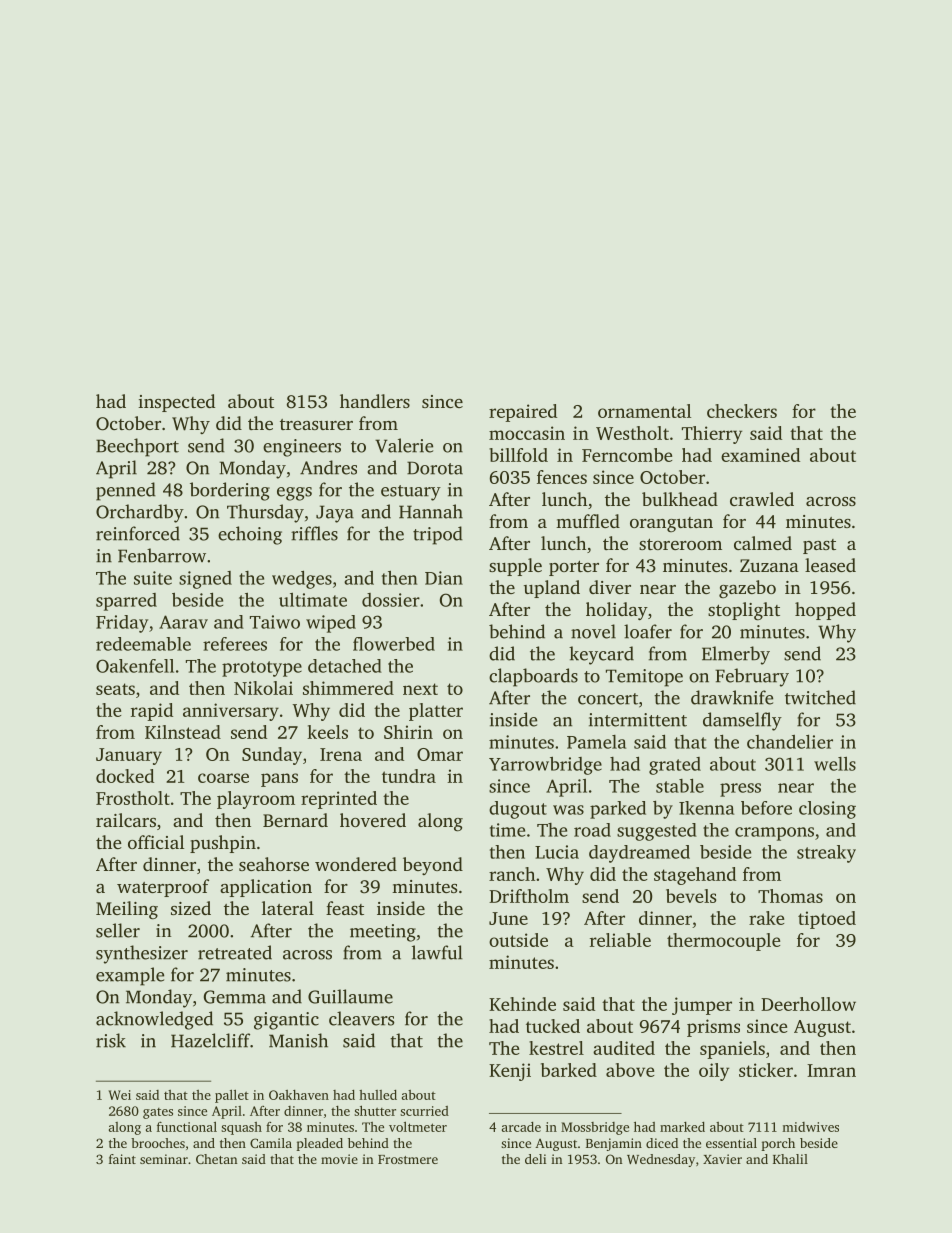 The height and width of the screenshot is (1233, 952). I want to click on Oakhaven, so click(299, 1095).
